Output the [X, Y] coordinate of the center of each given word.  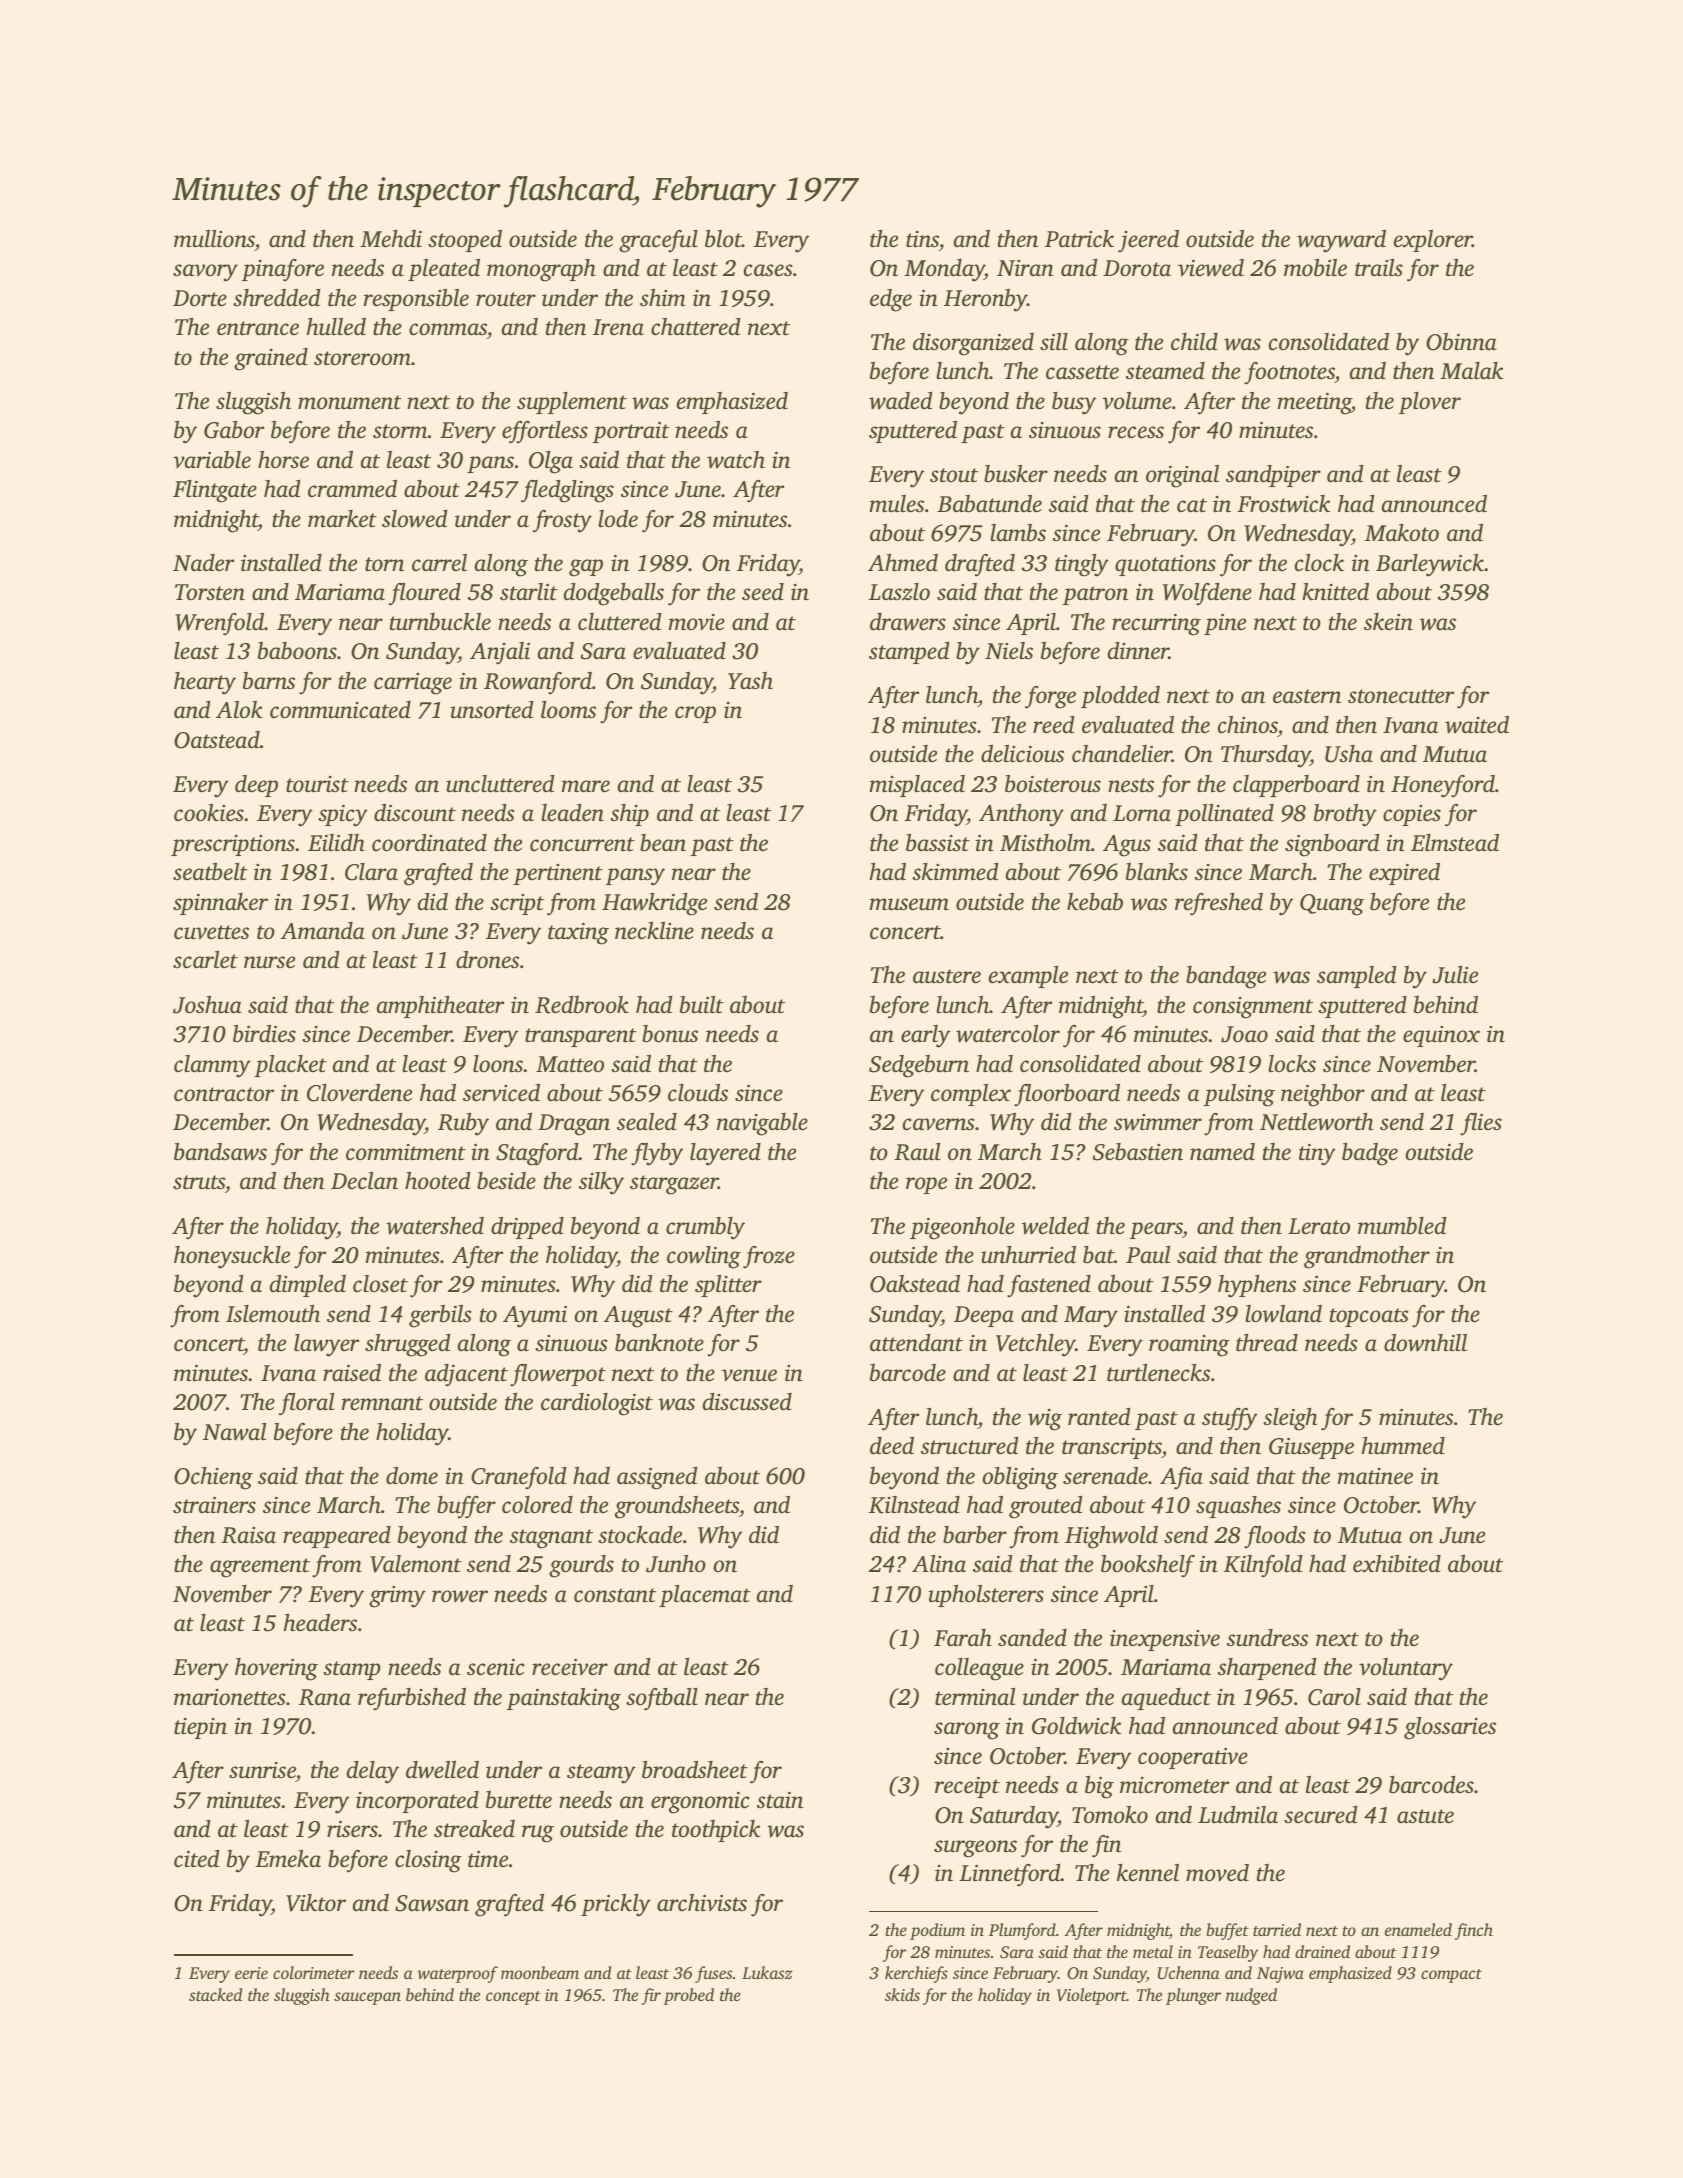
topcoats [1369, 1317]
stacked [215, 1994]
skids [902, 1994]
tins [922, 239]
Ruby [463, 1124]
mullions [214, 239]
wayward [1341, 241]
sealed [647, 1122]
